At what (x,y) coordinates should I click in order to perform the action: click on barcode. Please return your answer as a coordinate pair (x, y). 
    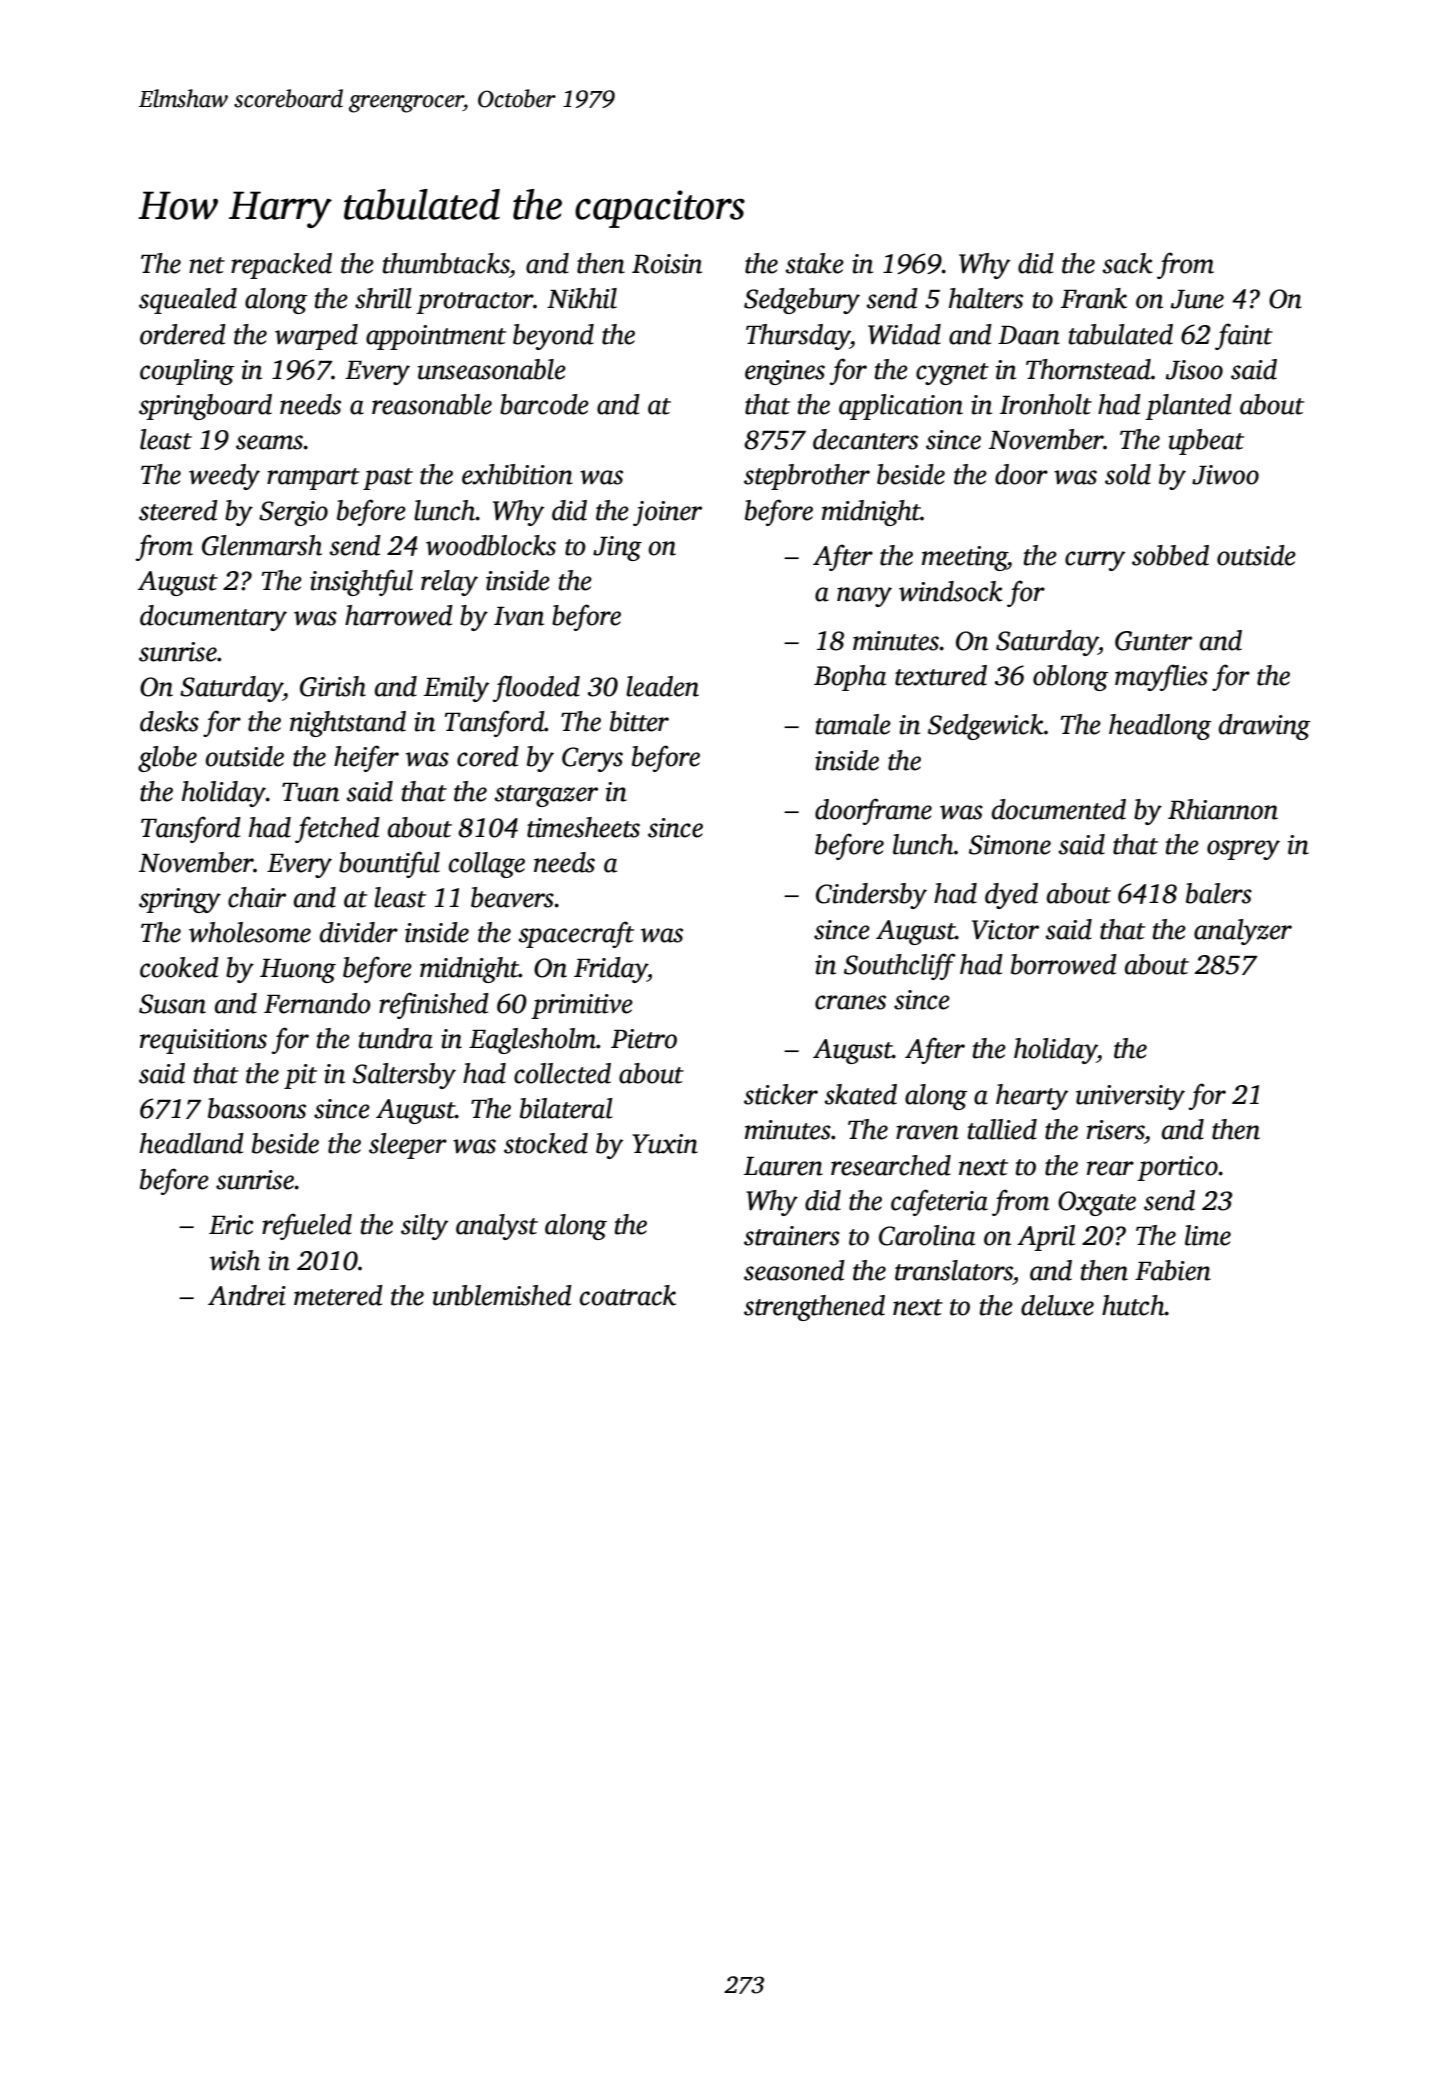
    Looking at the image, I should click on (544, 404).
